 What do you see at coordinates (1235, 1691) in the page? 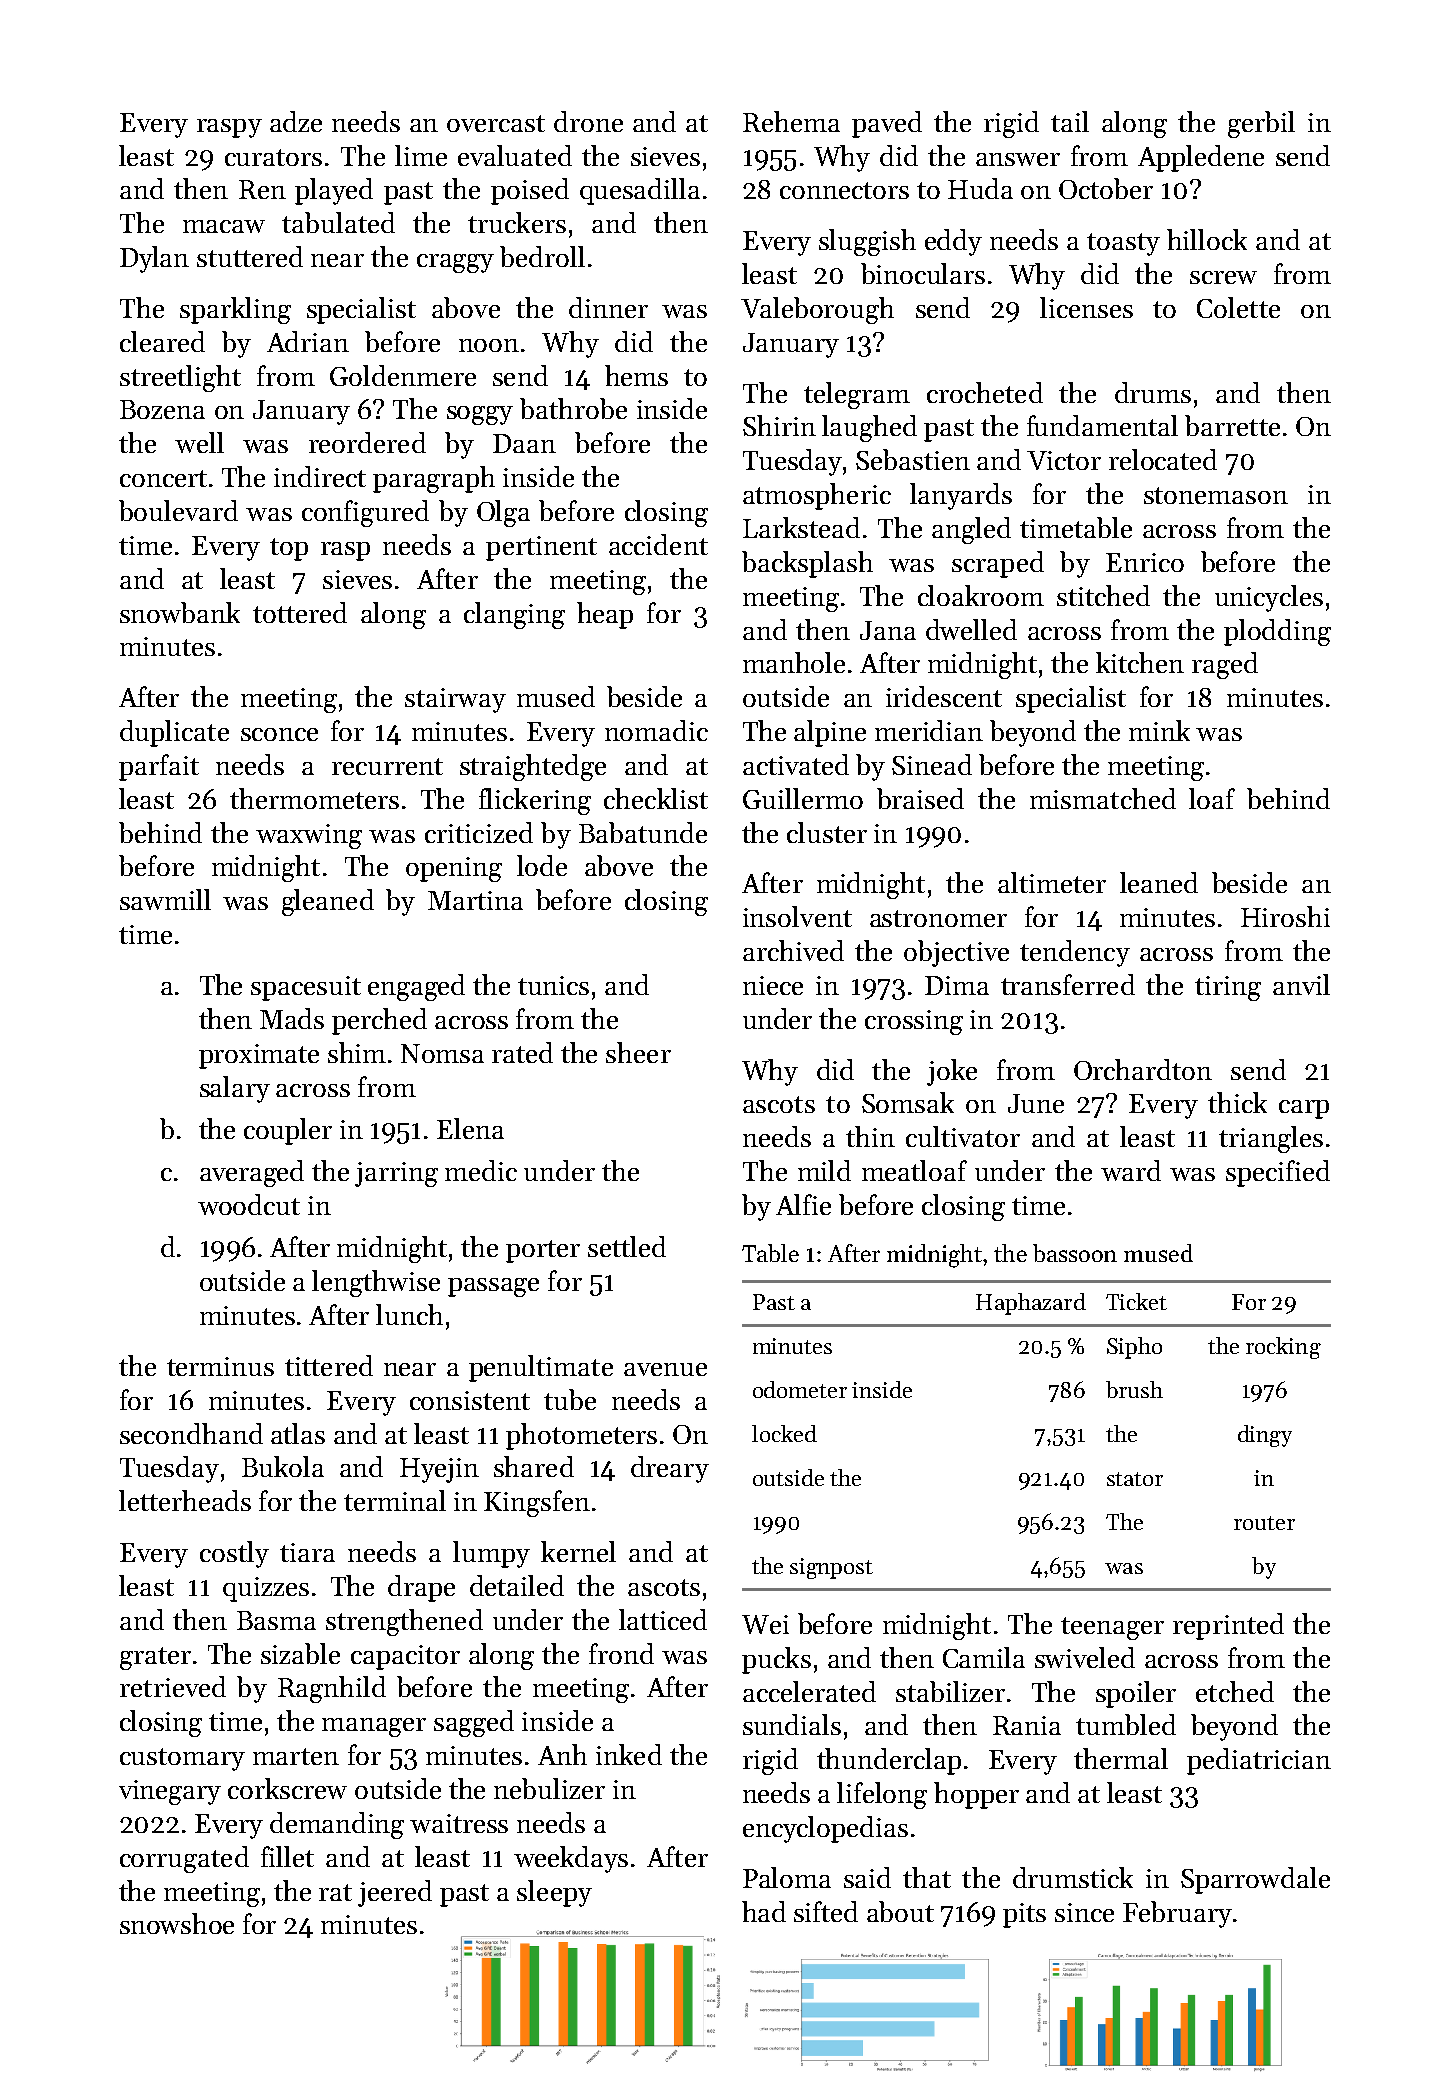
I see `etched` at bounding box center [1235, 1691].
